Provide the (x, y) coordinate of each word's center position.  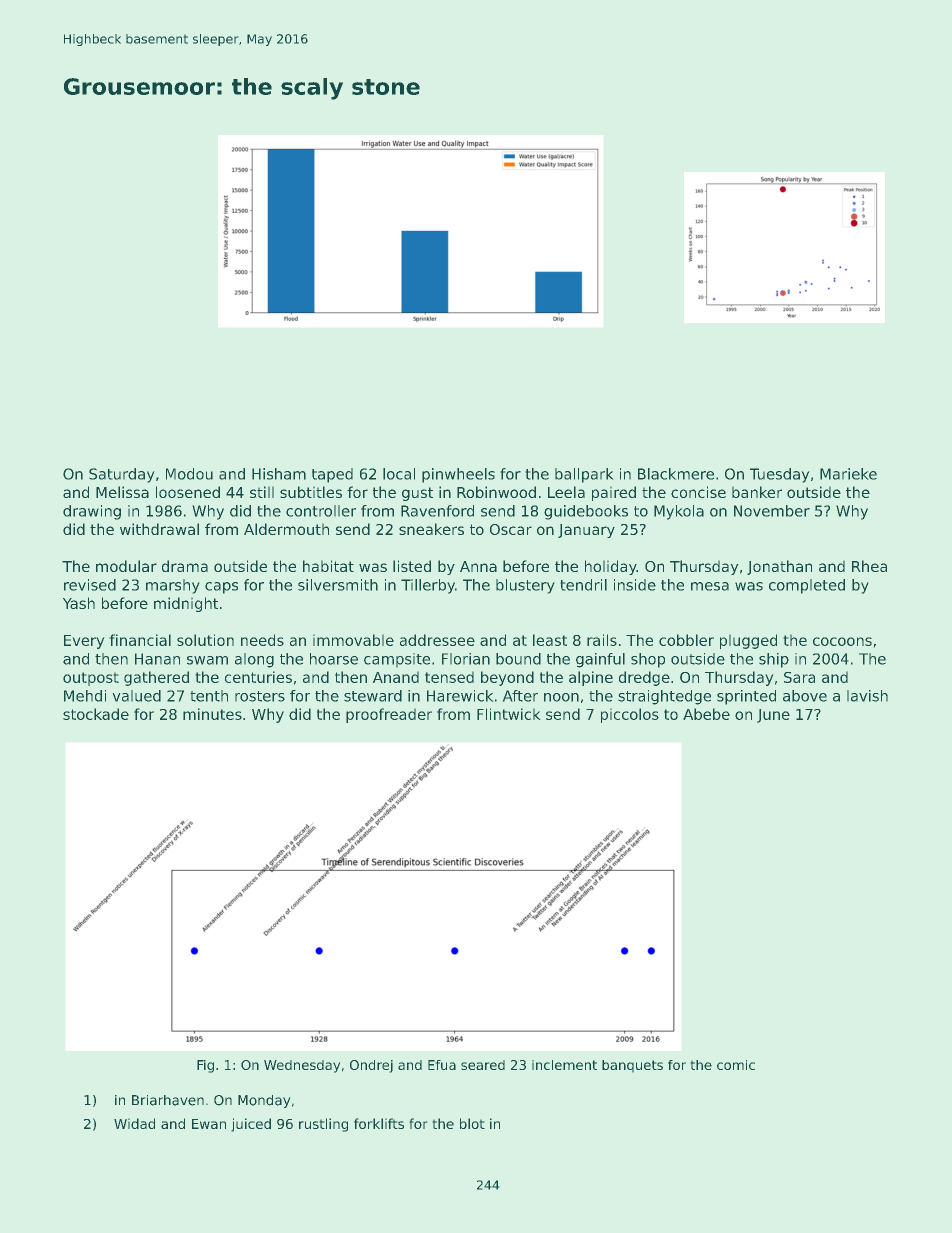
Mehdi (85, 696)
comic (736, 1065)
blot (472, 1123)
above (805, 696)
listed (412, 566)
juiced (251, 1125)
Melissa (122, 492)
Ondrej (371, 1066)
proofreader (389, 715)
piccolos (630, 715)
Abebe (706, 714)
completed (807, 586)
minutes (212, 714)
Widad (134, 1123)
